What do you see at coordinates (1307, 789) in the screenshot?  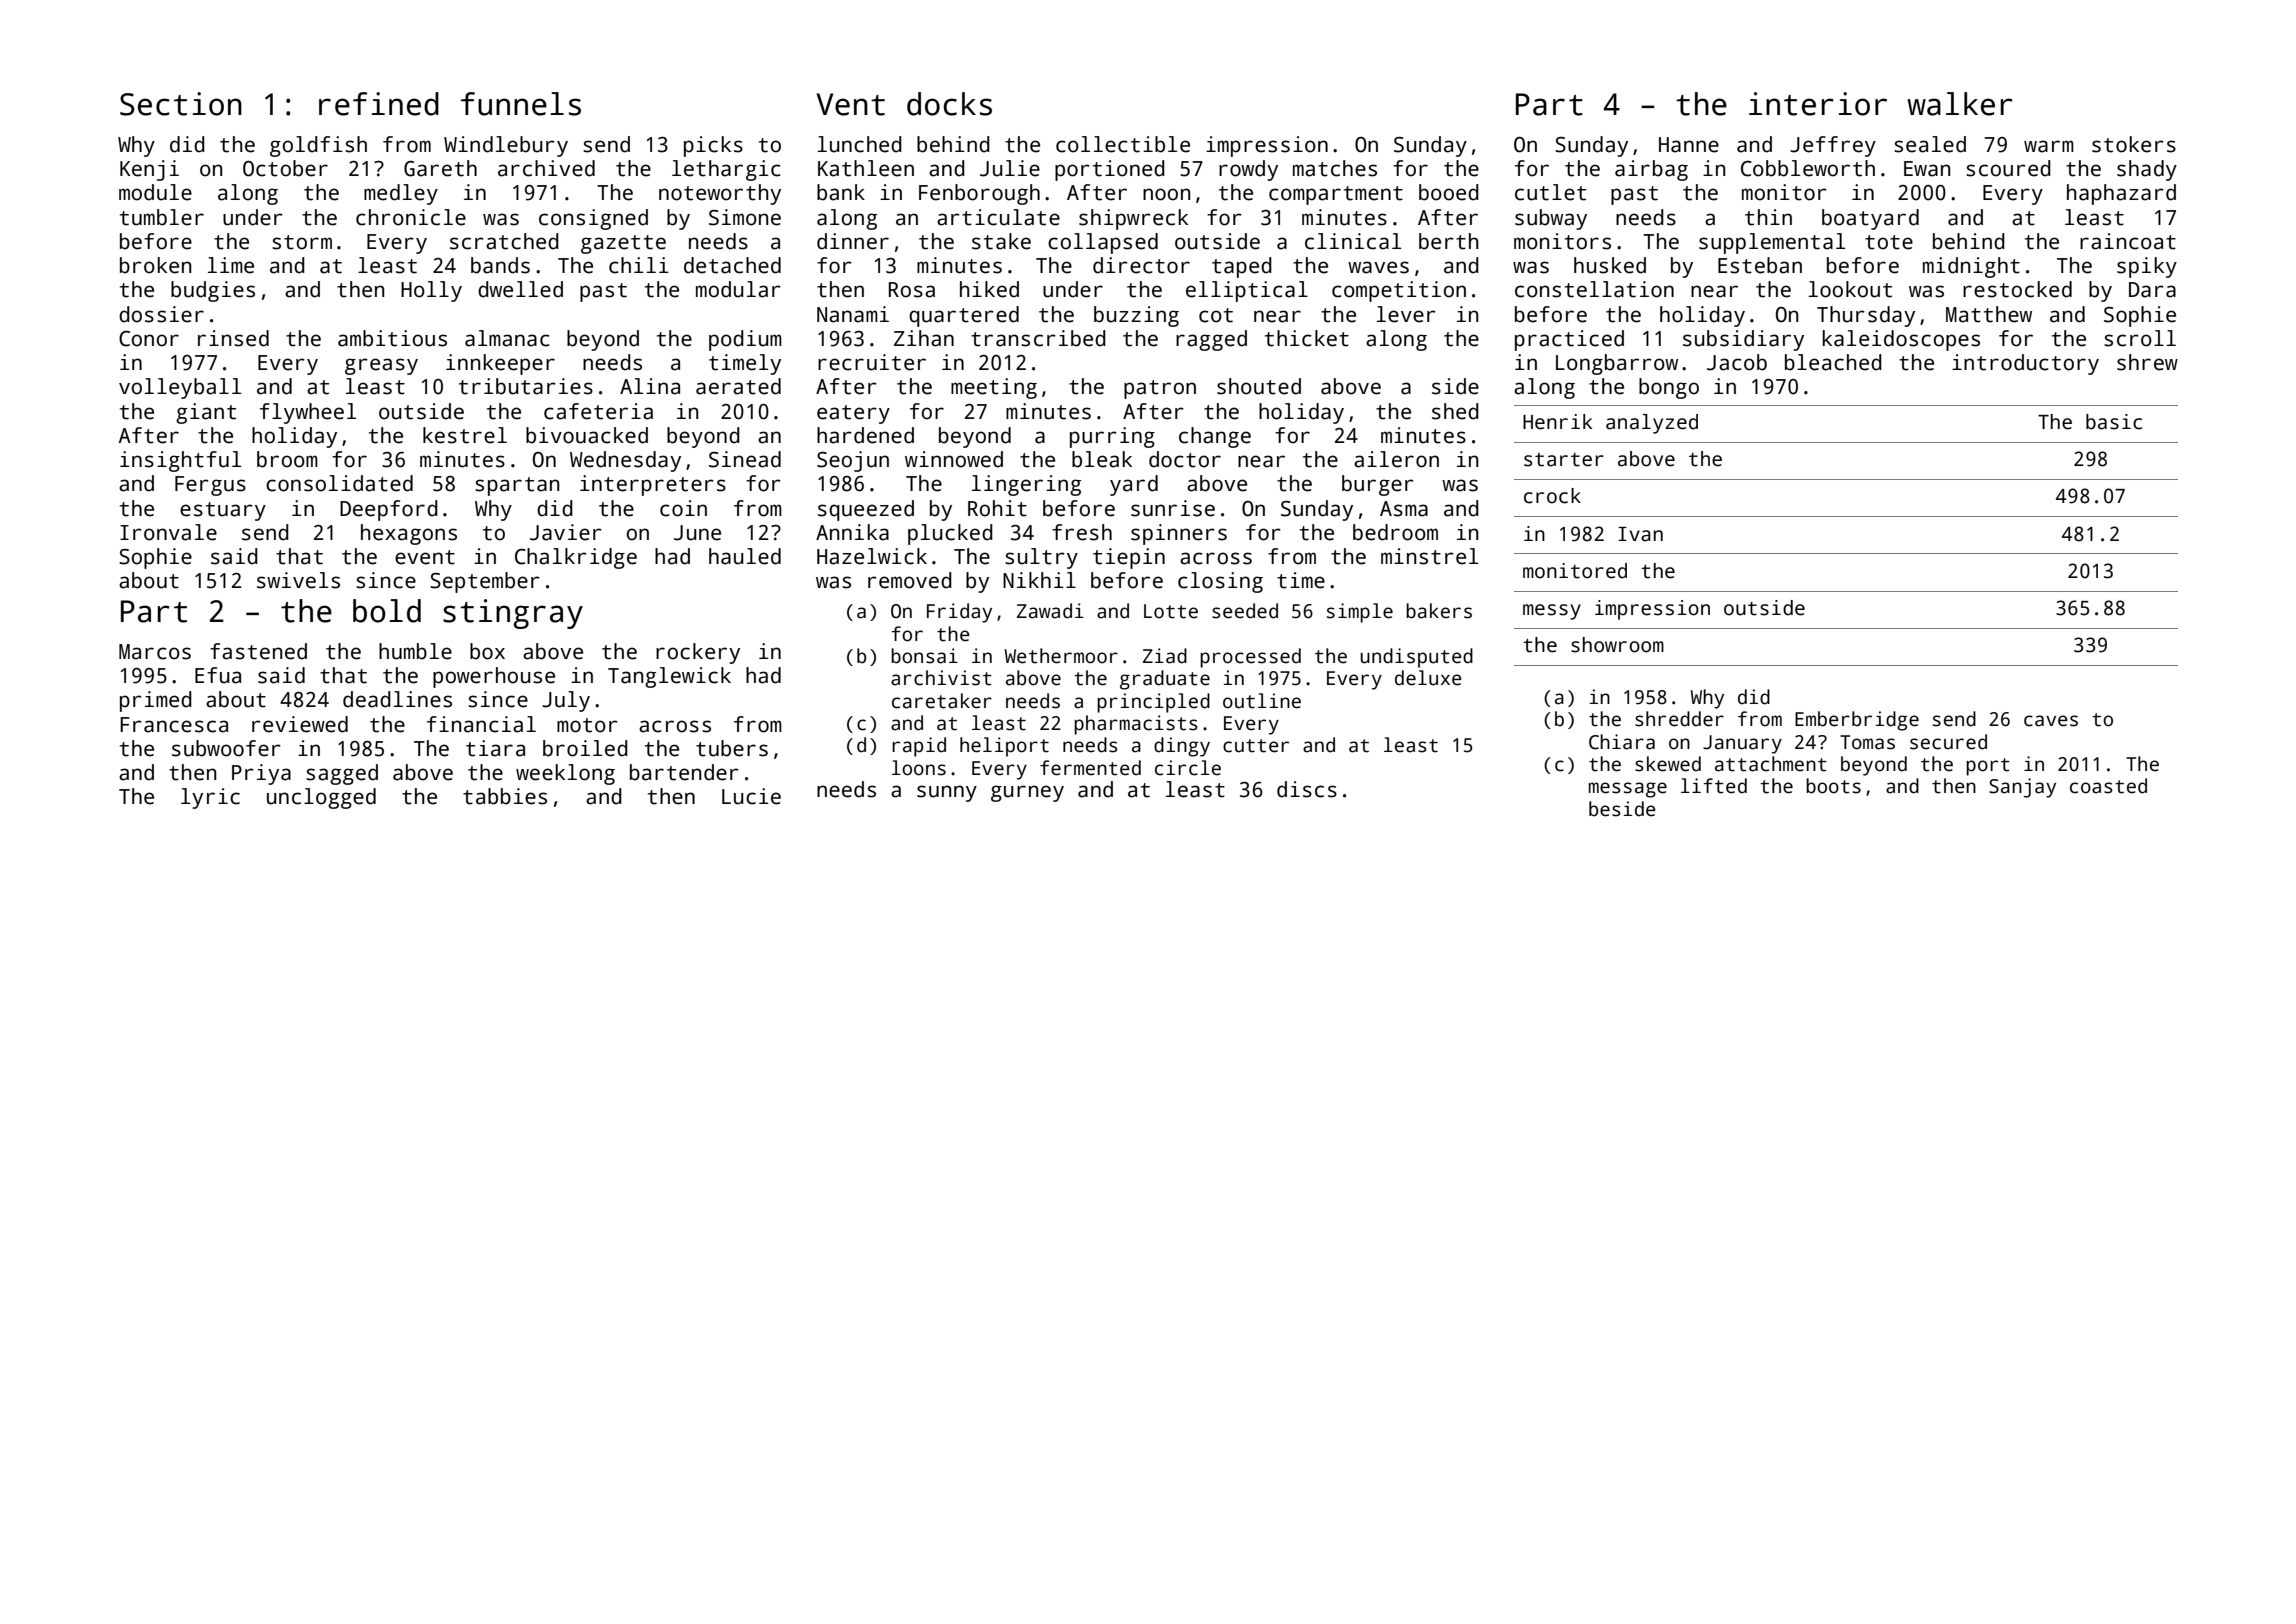 I see `discs` at bounding box center [1307, 789].
